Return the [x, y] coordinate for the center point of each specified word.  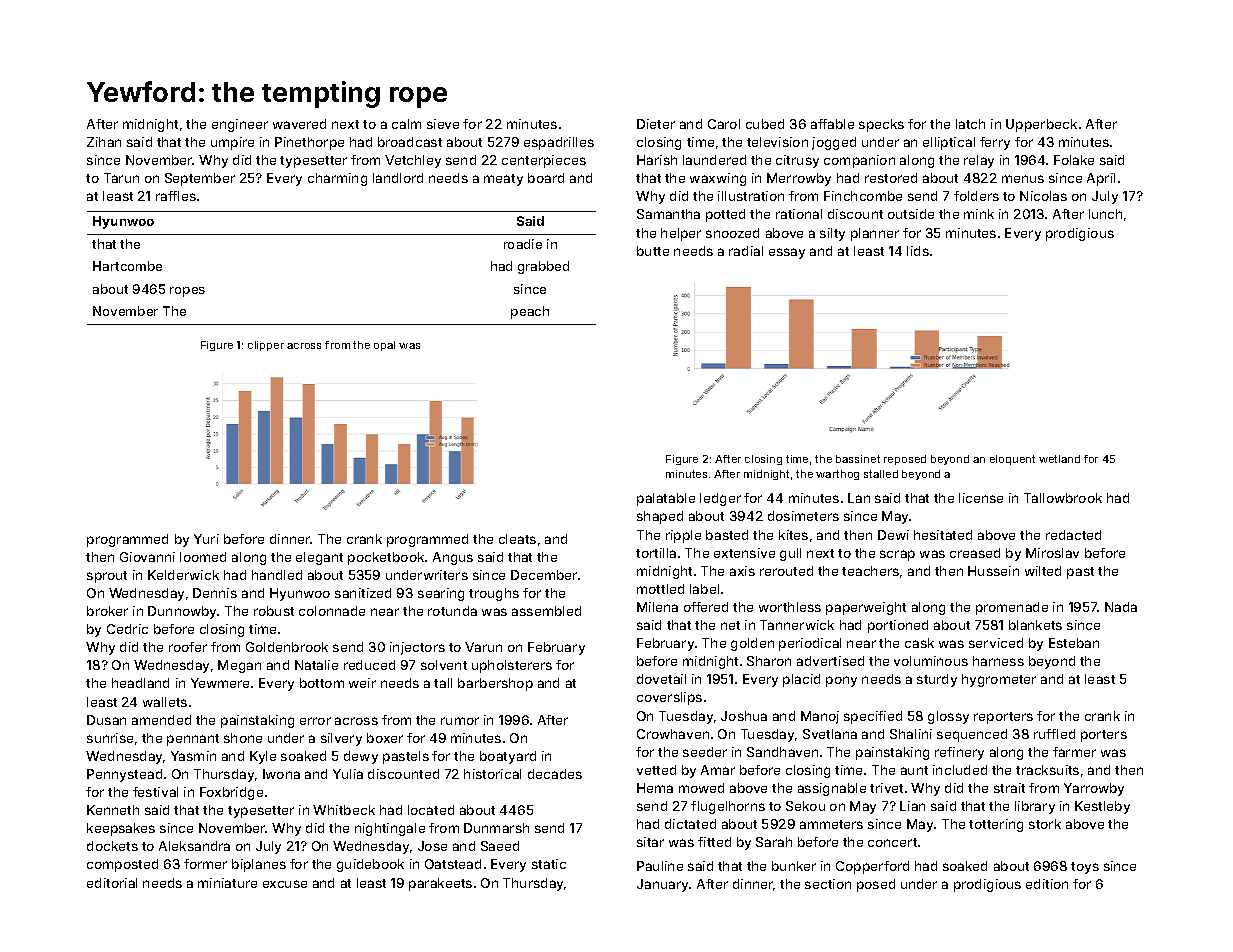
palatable [666, 499]
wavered [299, 124]
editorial [112, 883]
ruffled [1054, 734]
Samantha [668, 214]
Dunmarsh [496, 828]
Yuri [206, 539]
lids [918, 251]
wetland [1059, 459]
